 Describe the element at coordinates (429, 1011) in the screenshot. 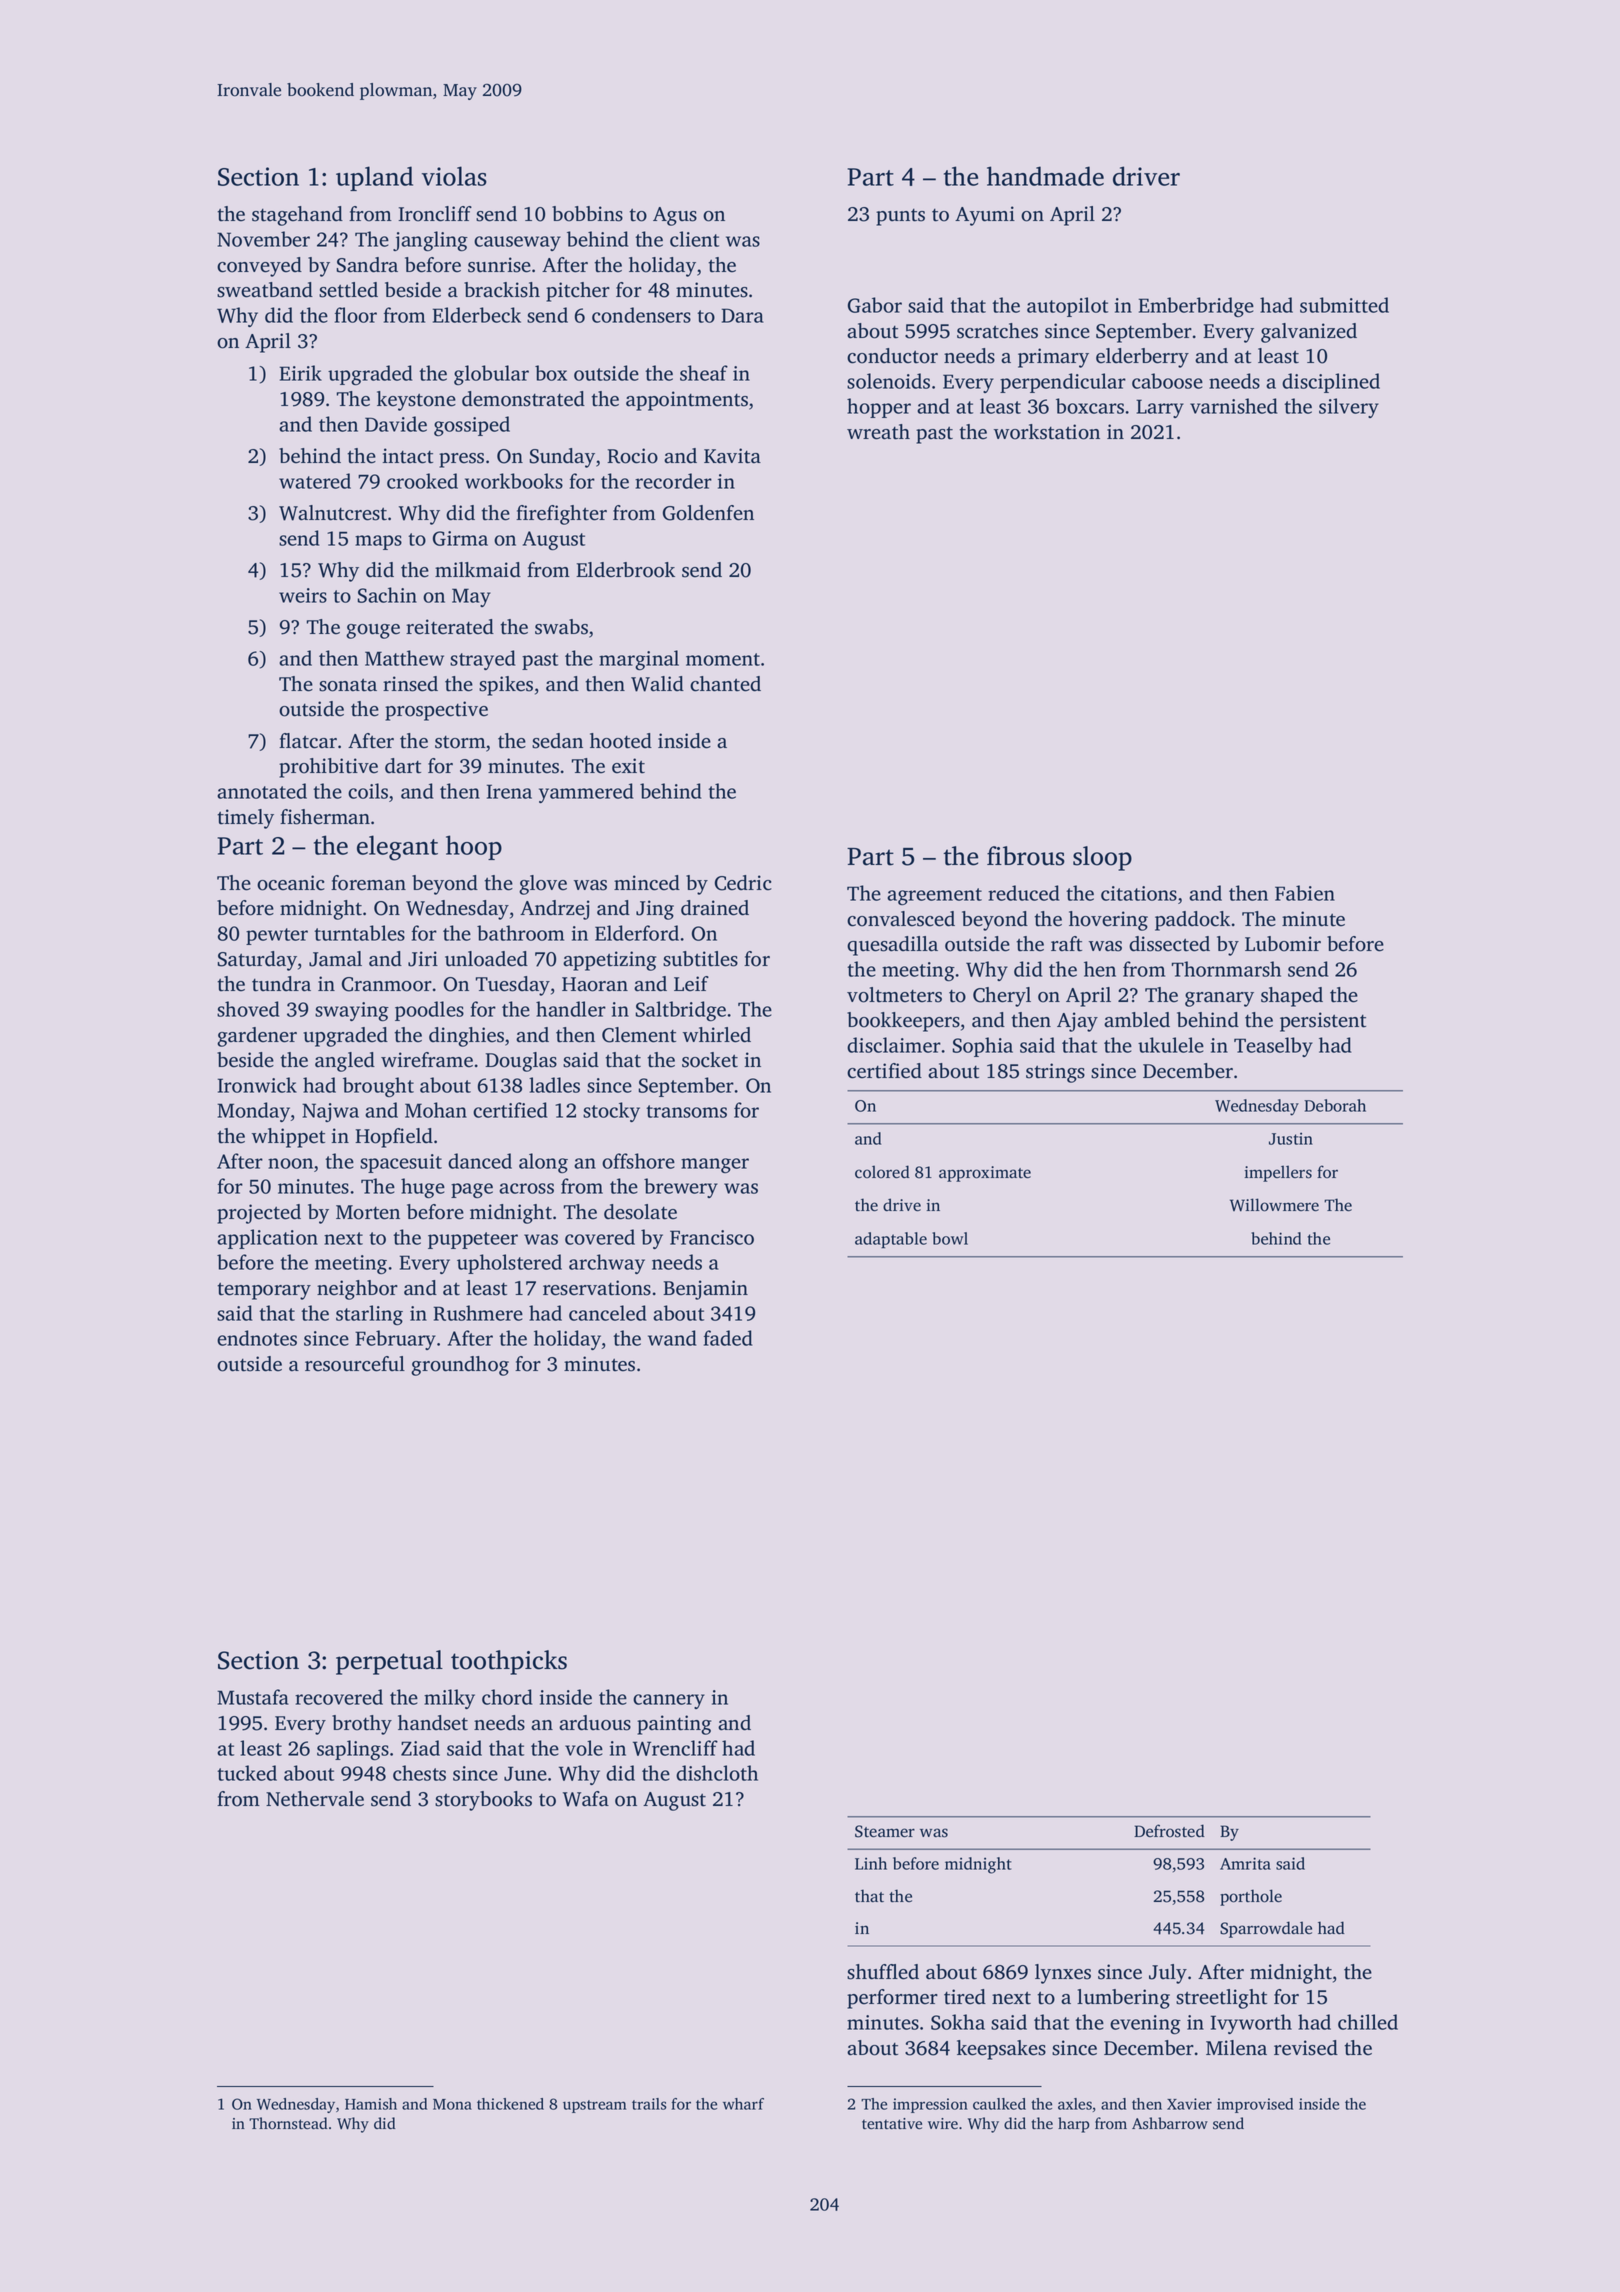

I see `poodles` at that location.
